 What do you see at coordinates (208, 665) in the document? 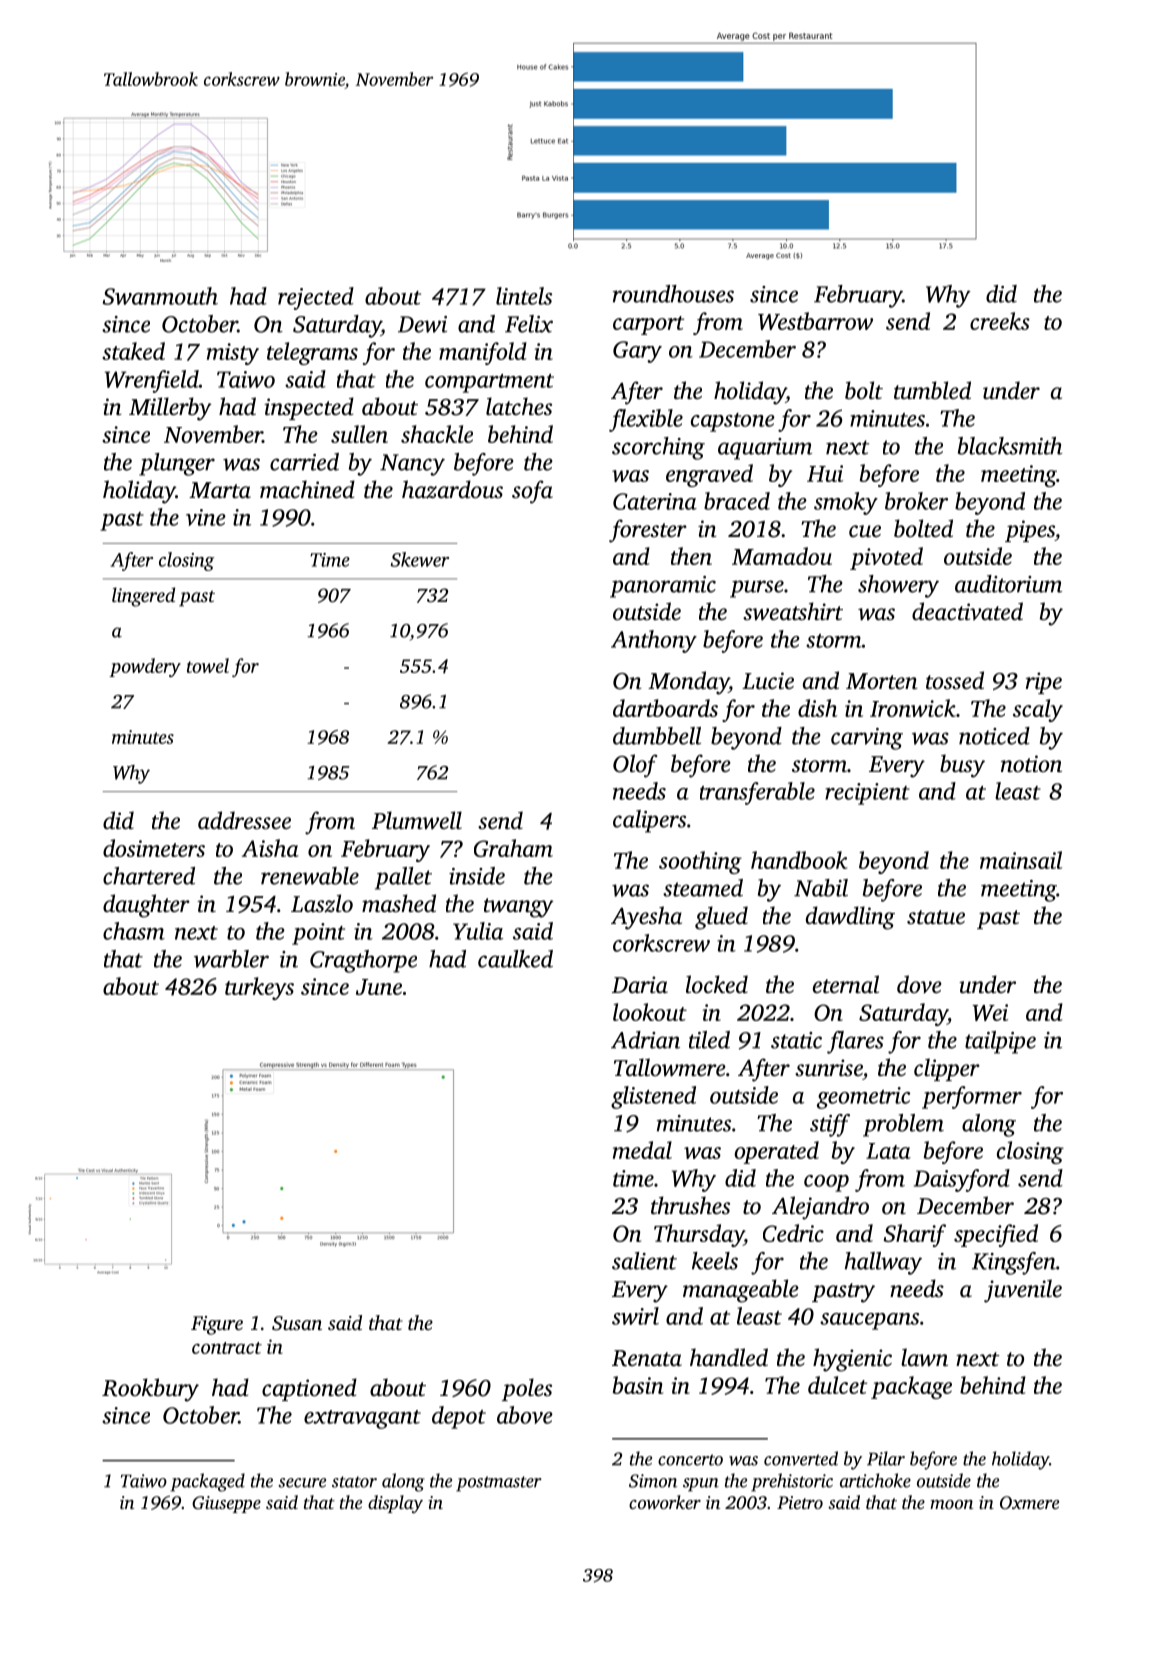
I see `towel` at bounding box center [208, 665].
